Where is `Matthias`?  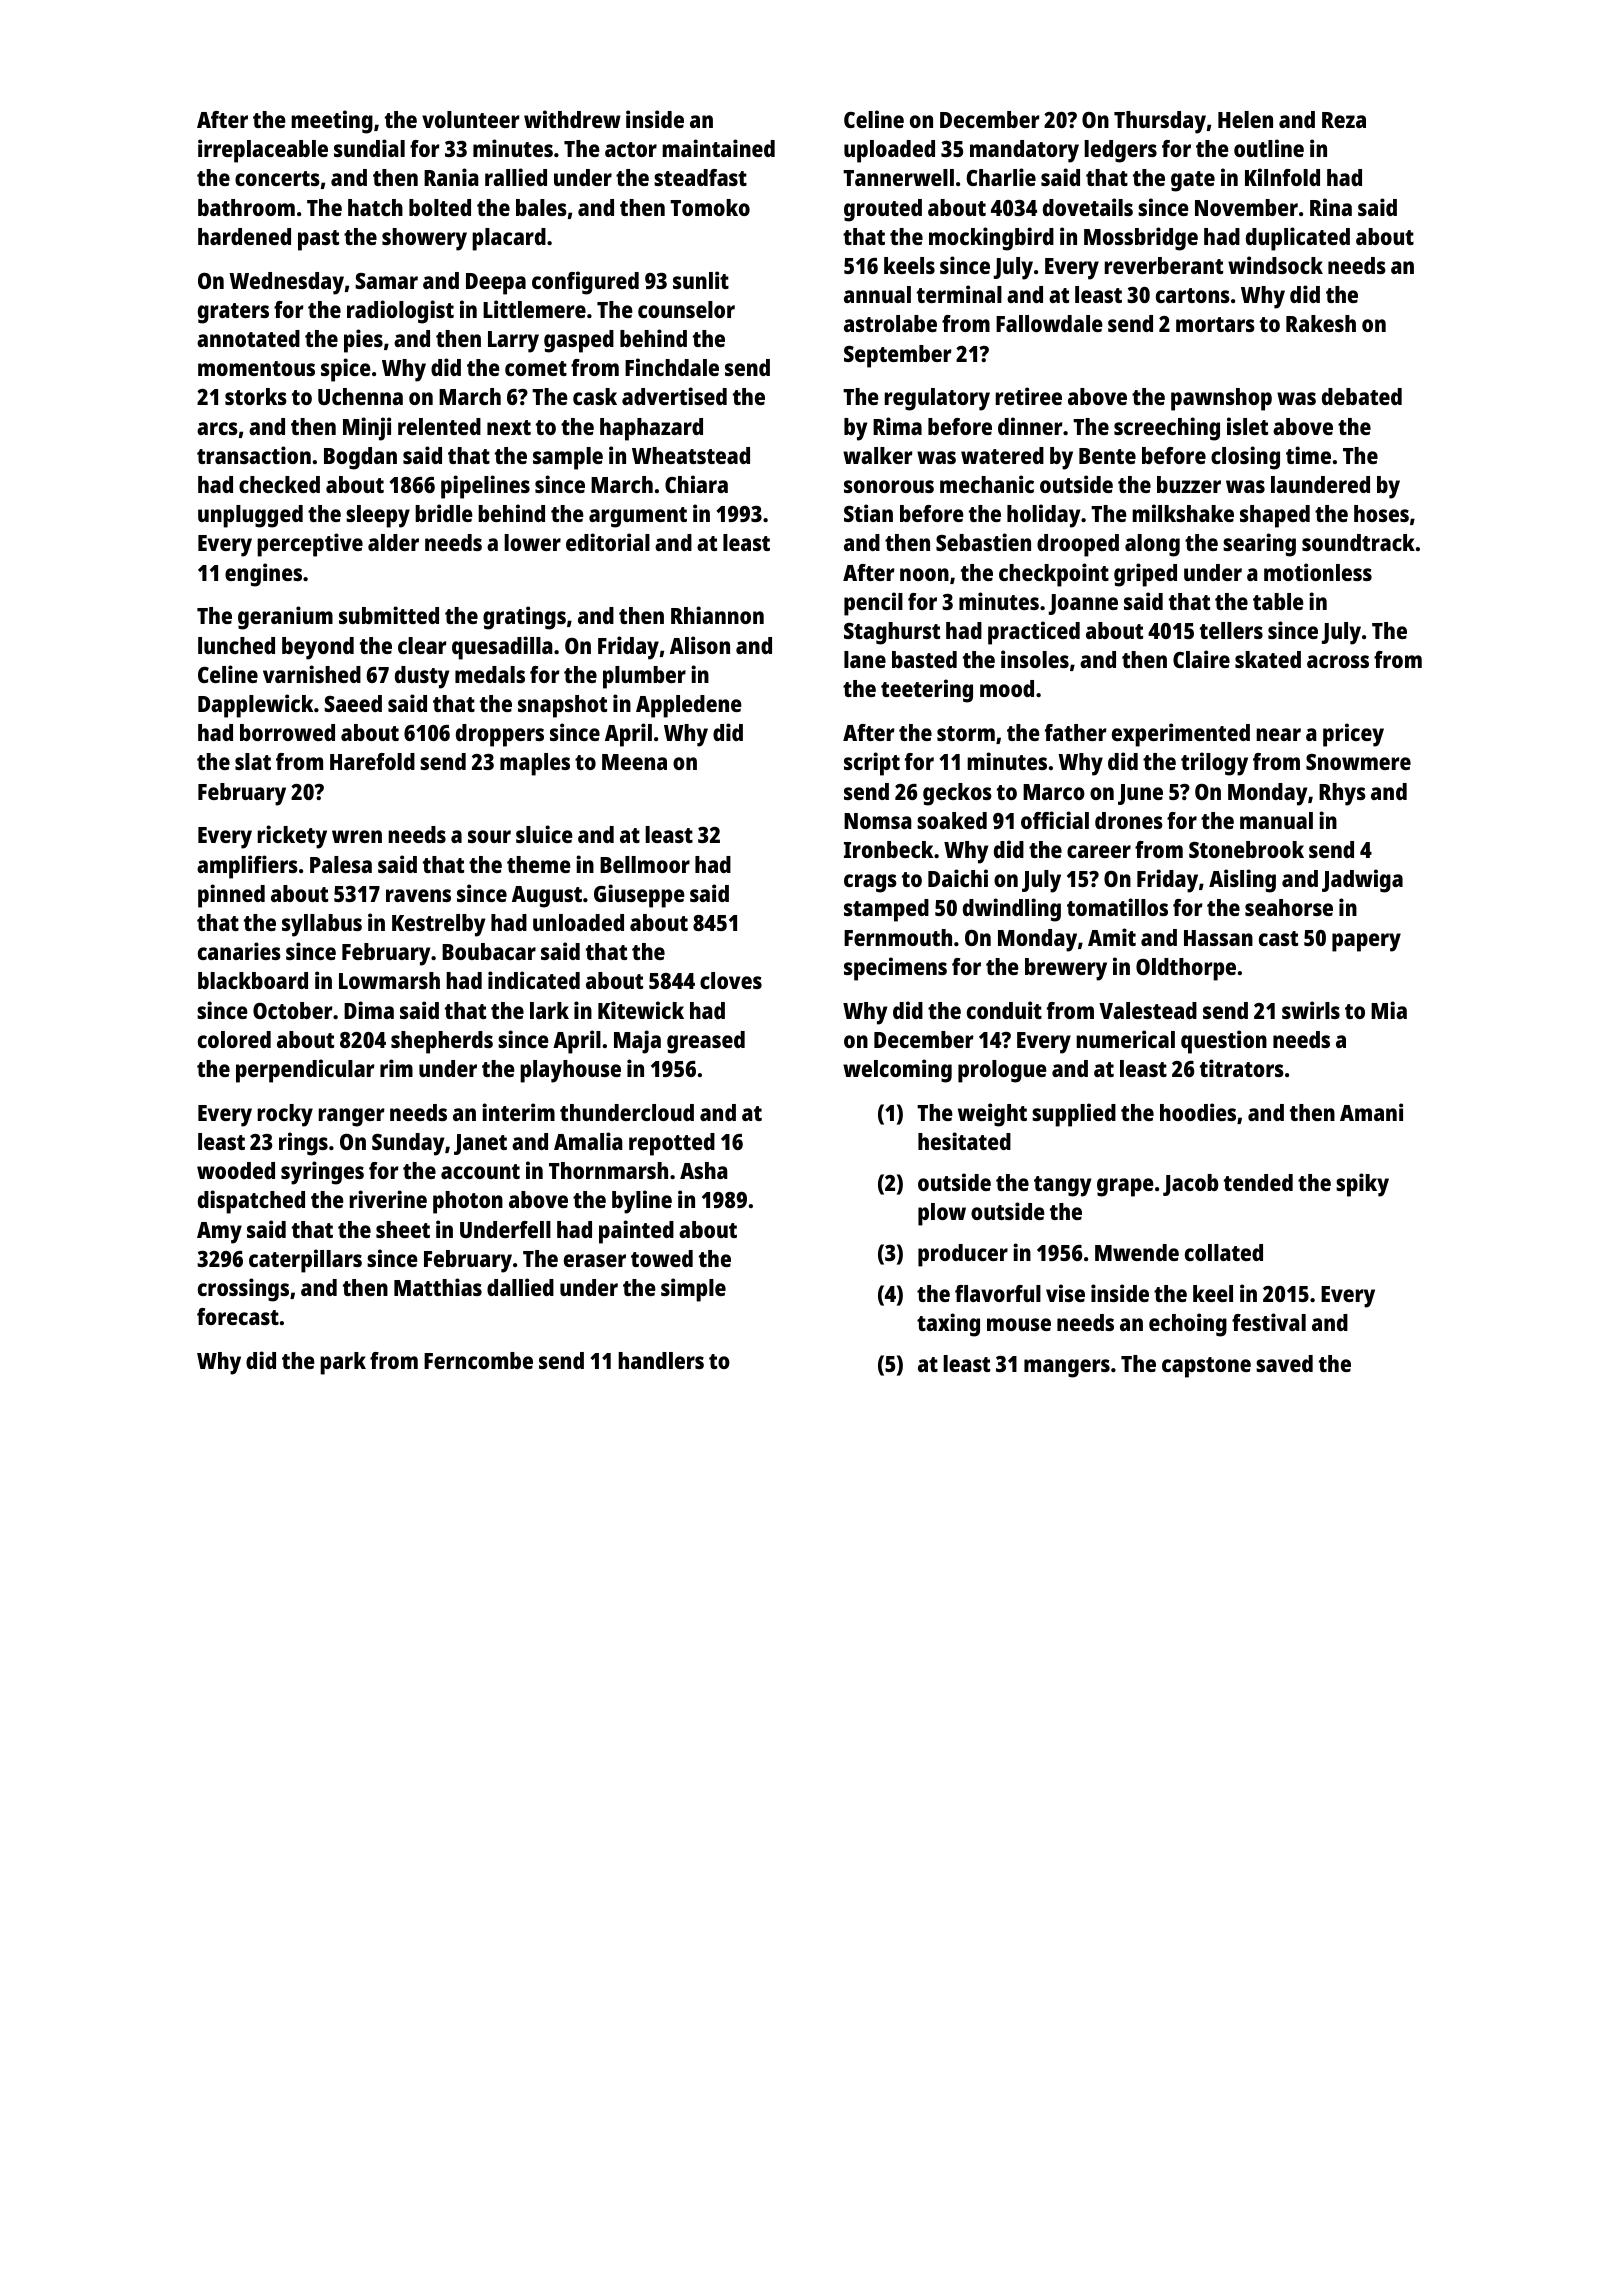
Matthias is located at coordinates (438, 1287).
